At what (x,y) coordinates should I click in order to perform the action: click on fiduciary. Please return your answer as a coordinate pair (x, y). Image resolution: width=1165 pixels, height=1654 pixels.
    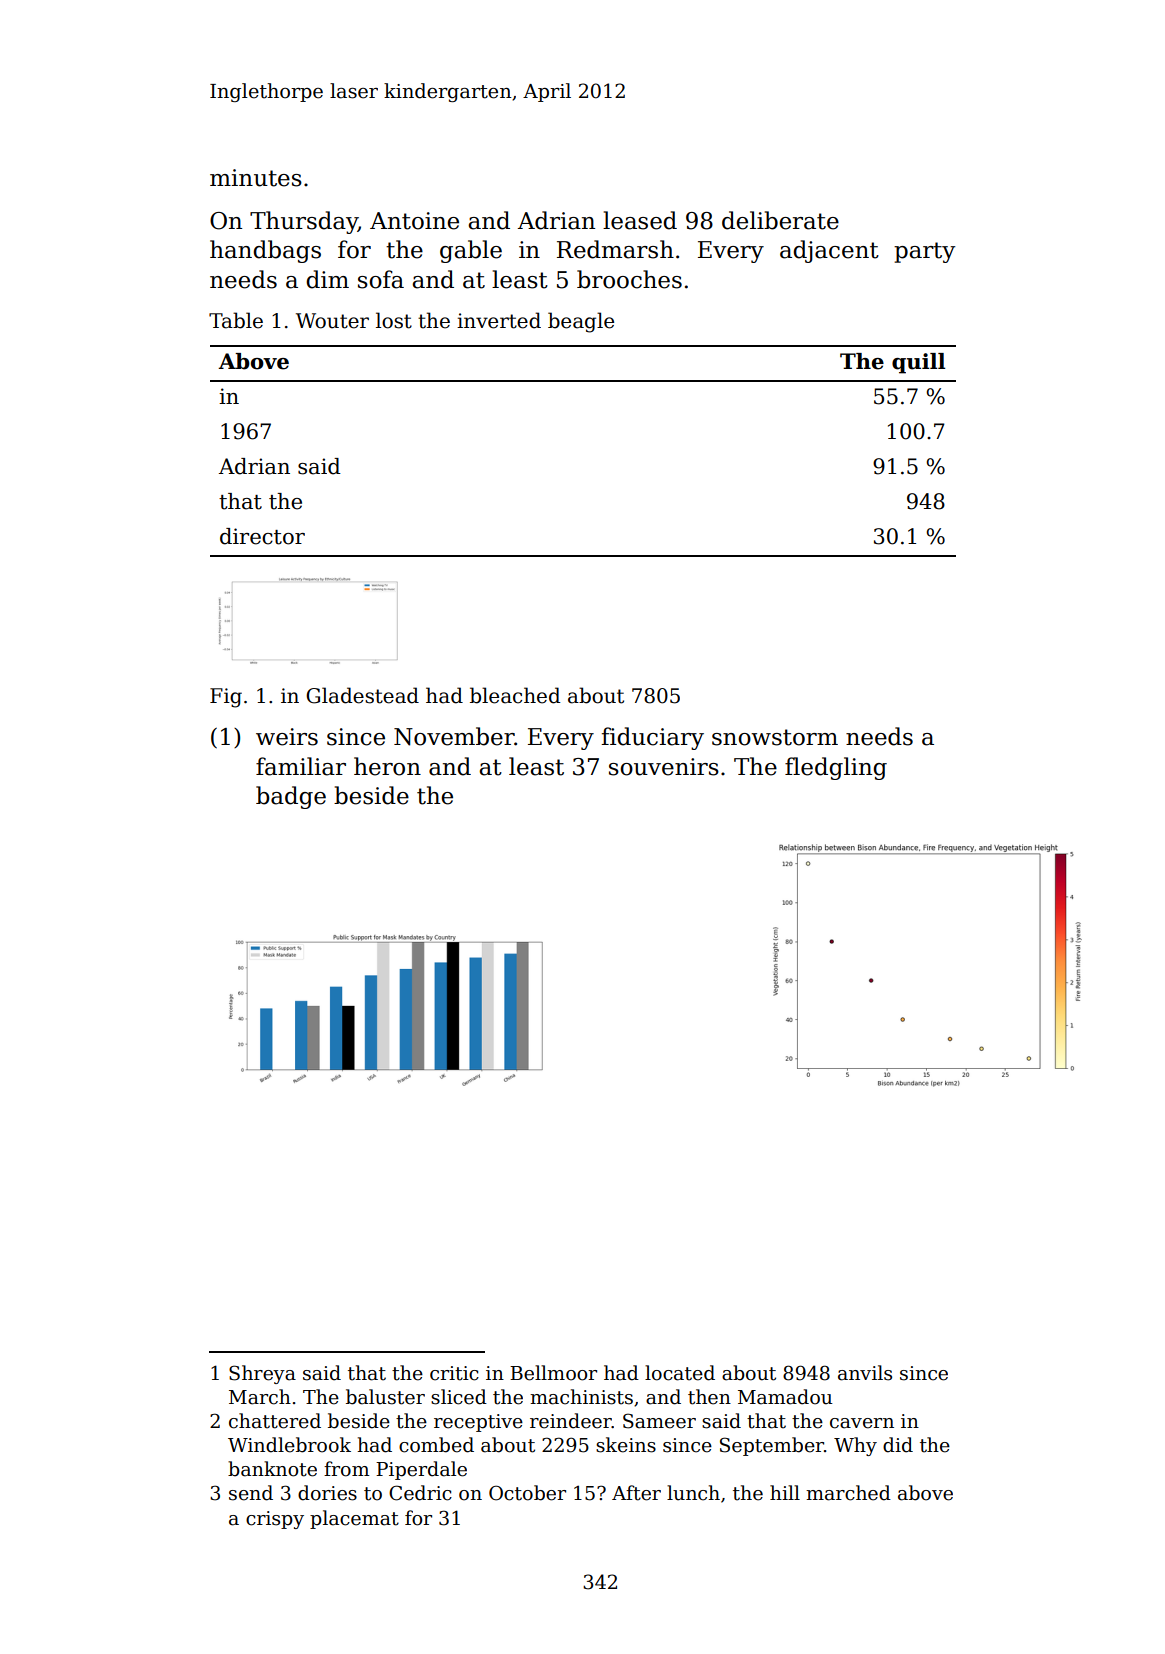
    Looking at the image, I should click on (652, 738).
